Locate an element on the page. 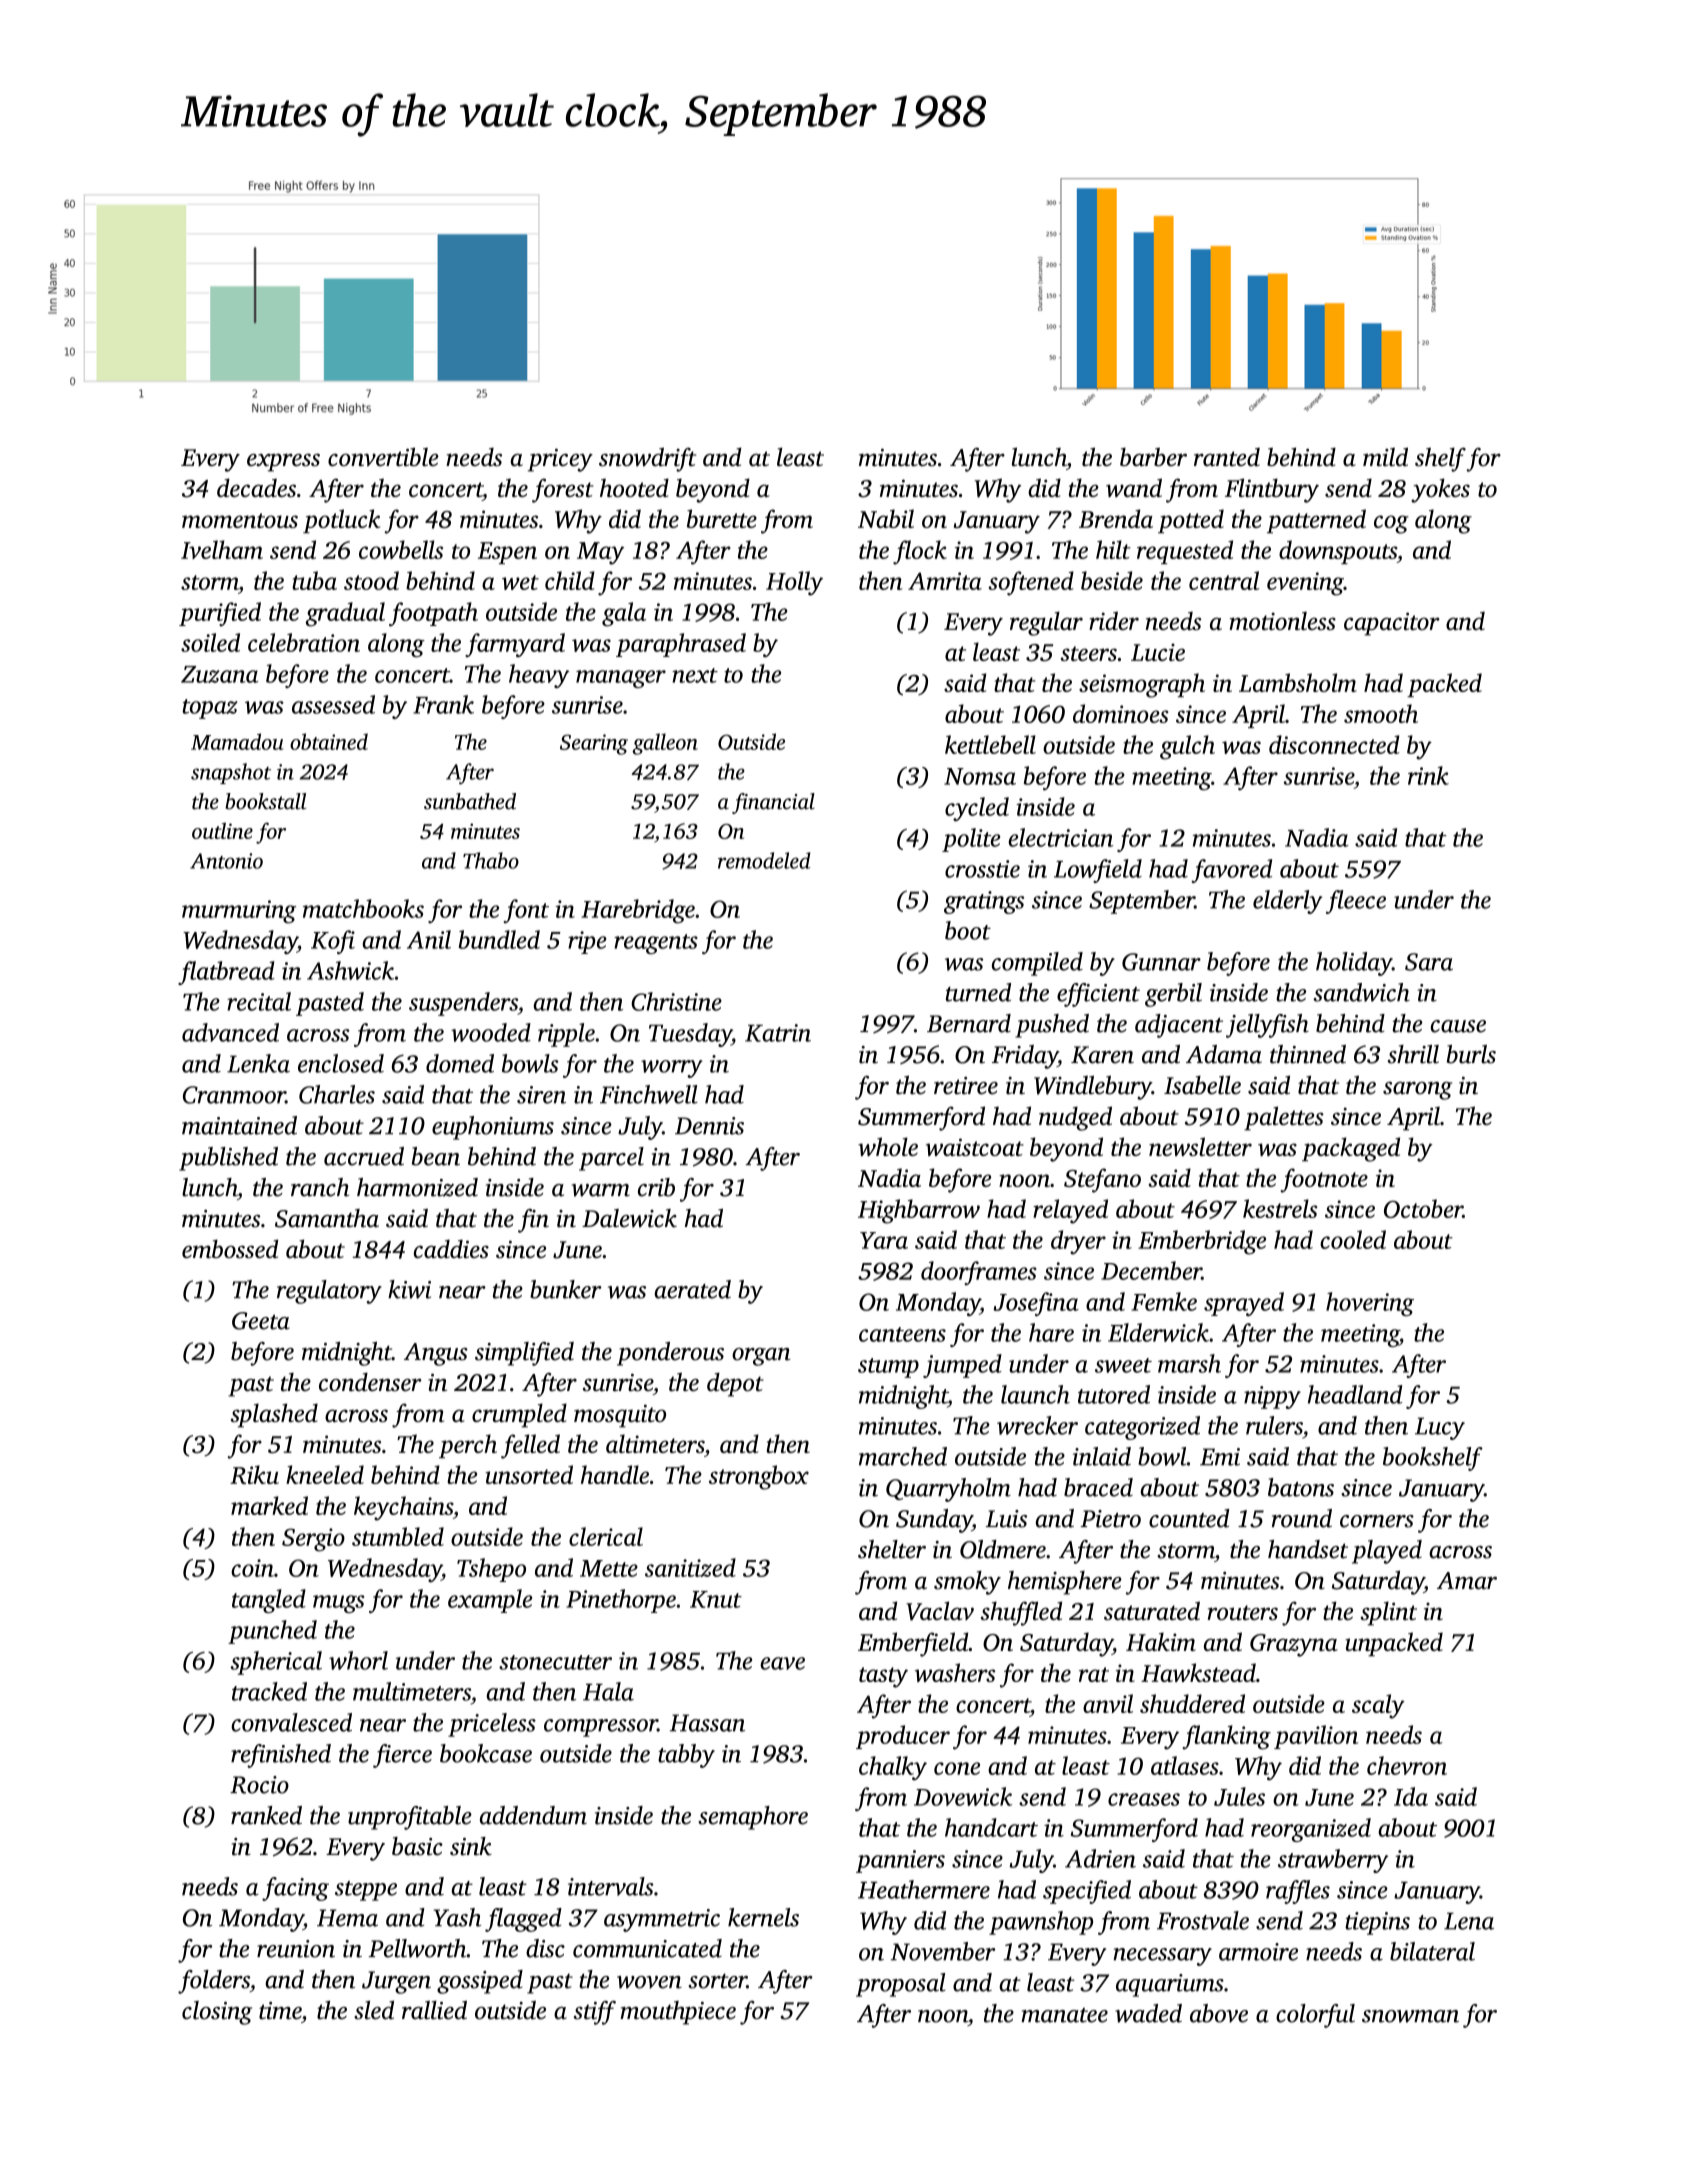  ponderous is located at coordinates (670, 1354).
